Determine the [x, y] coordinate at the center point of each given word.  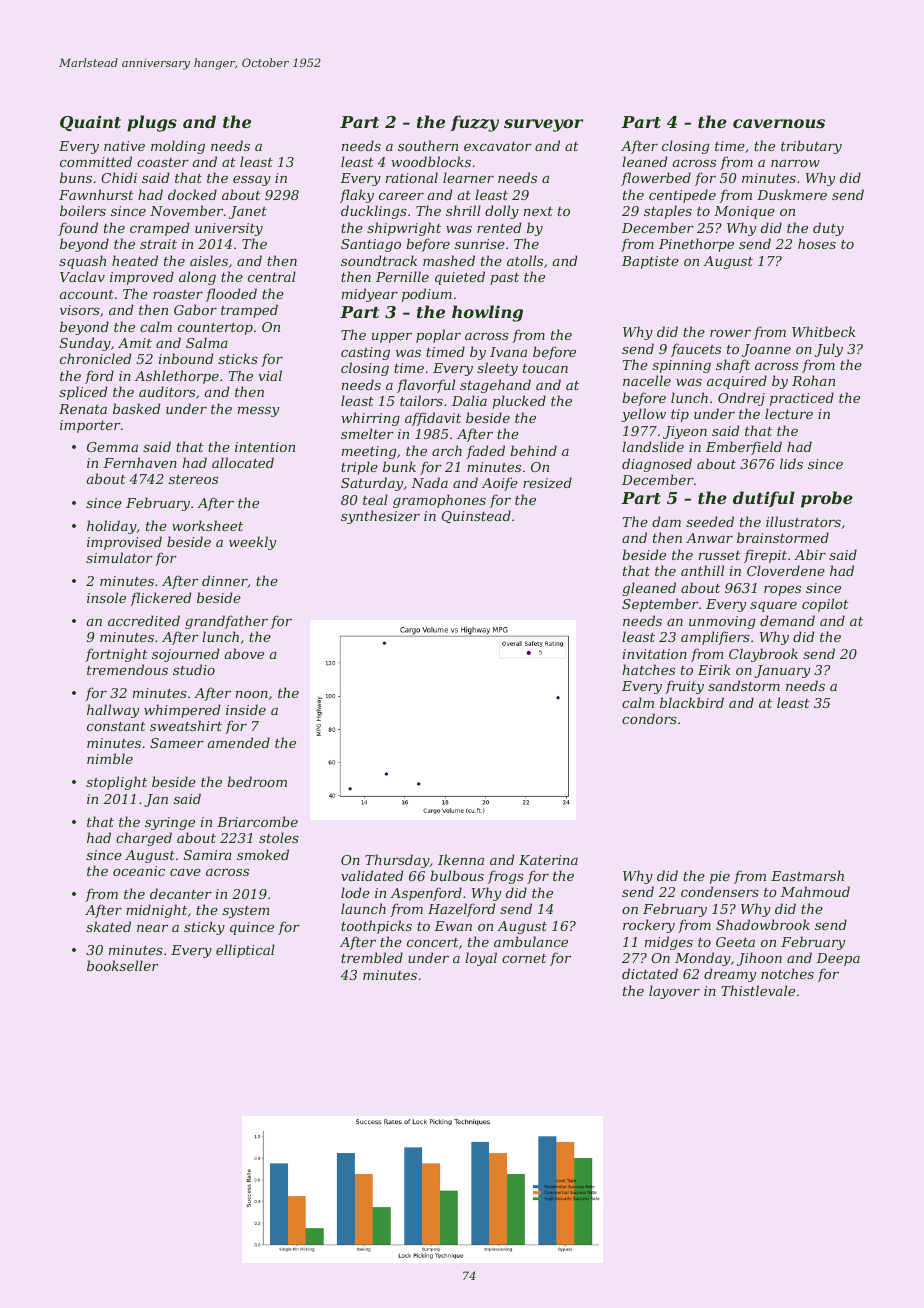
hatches [648, 669]
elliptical [245, 951]
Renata [83, 409]
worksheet [207, 525]
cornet [524, 958]
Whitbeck [824, 331]
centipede [682, 196]
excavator [498, 146]
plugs [152, 123]
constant [116, 726]
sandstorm [744, 685]
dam [666, 521]
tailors [421, 400]
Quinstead [476, 516]
